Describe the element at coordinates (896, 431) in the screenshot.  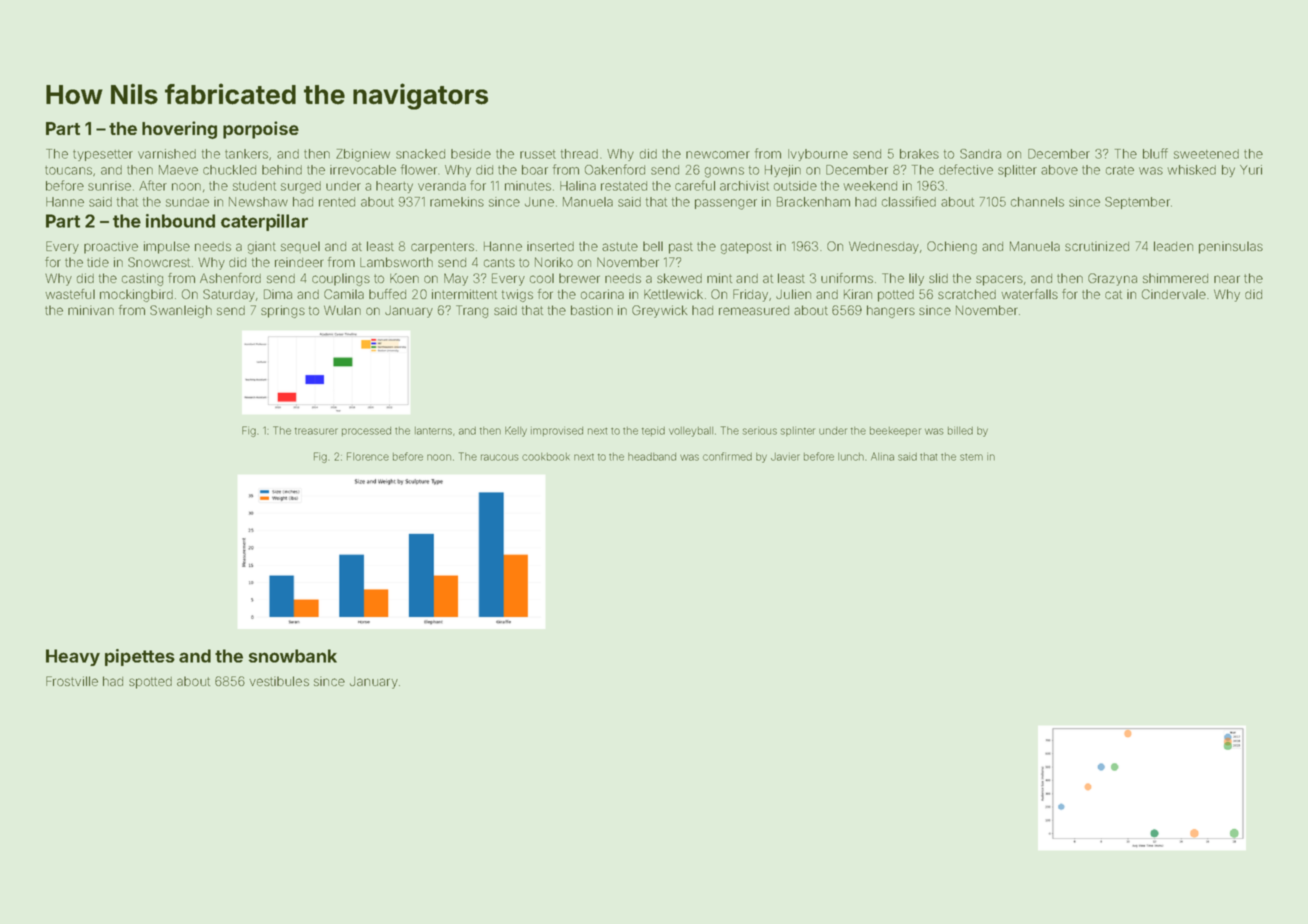
I see `beekeeper` at that location.
